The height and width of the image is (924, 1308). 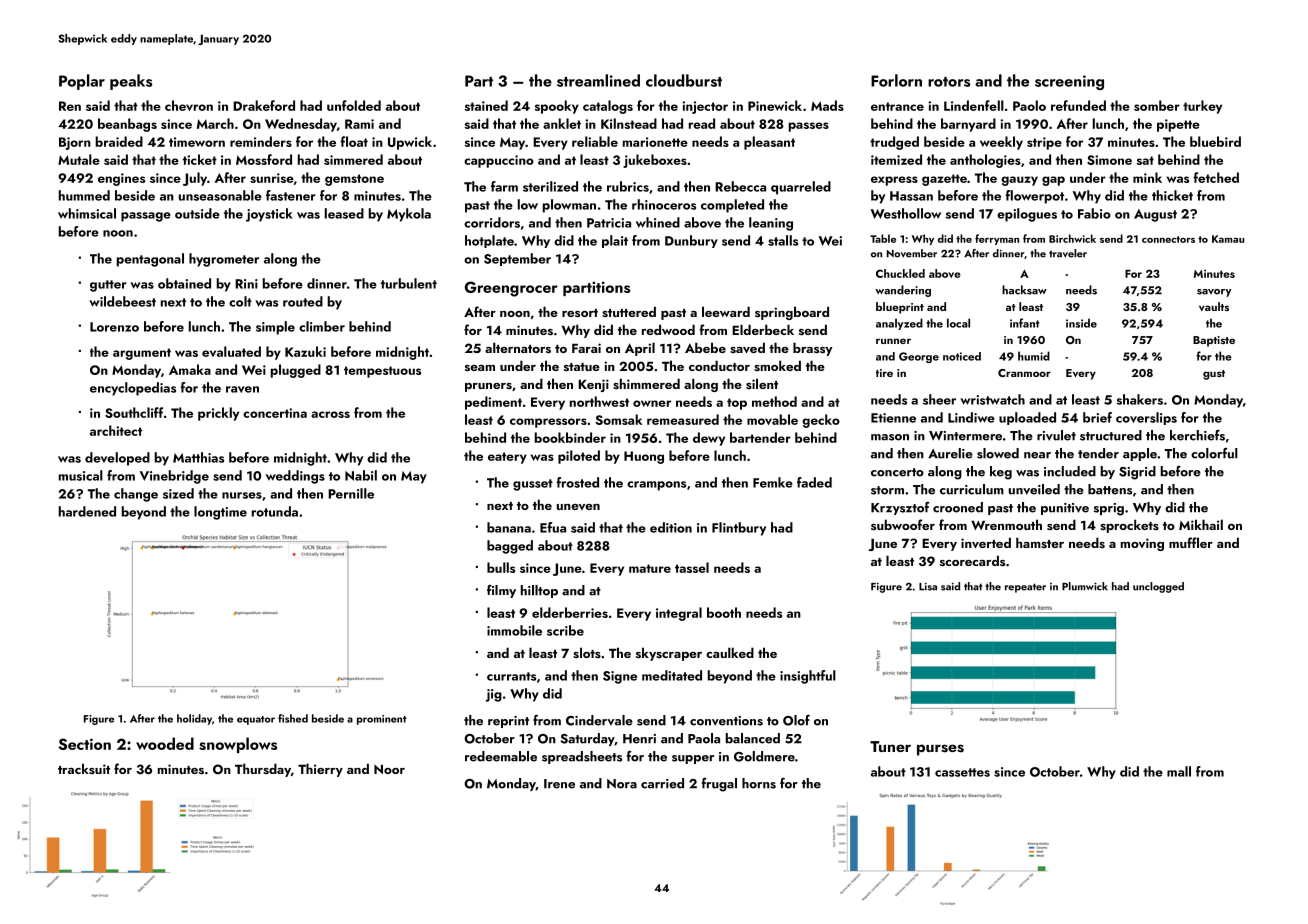 What do you see at coordinates (119, 141) in the image?
I see `braided` at bounding box center [119, 141].
